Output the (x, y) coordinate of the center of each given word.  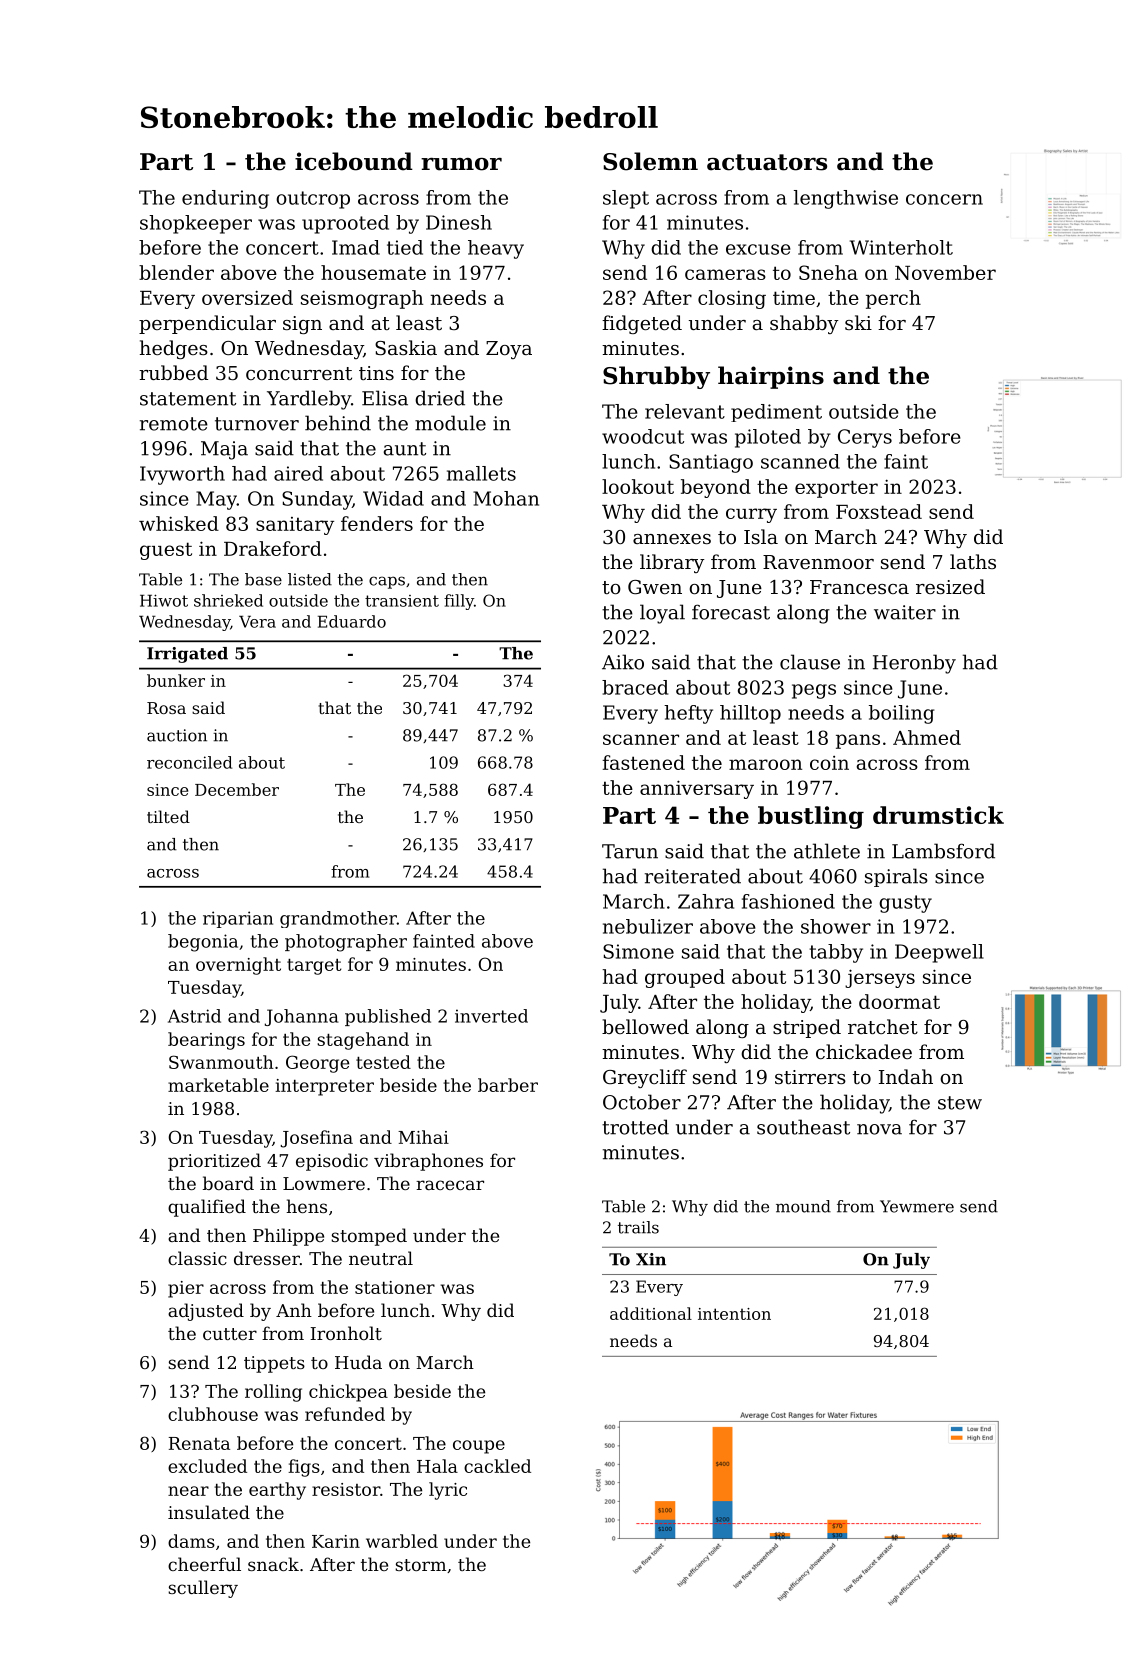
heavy (496, 249)
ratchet (883, 1026)
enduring (225, 199)
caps (387, 582)
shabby (804, 324)
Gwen (655, 587)
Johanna (302, 1017)
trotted (635, 1127)
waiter (905, 612)
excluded (207, 1466)
